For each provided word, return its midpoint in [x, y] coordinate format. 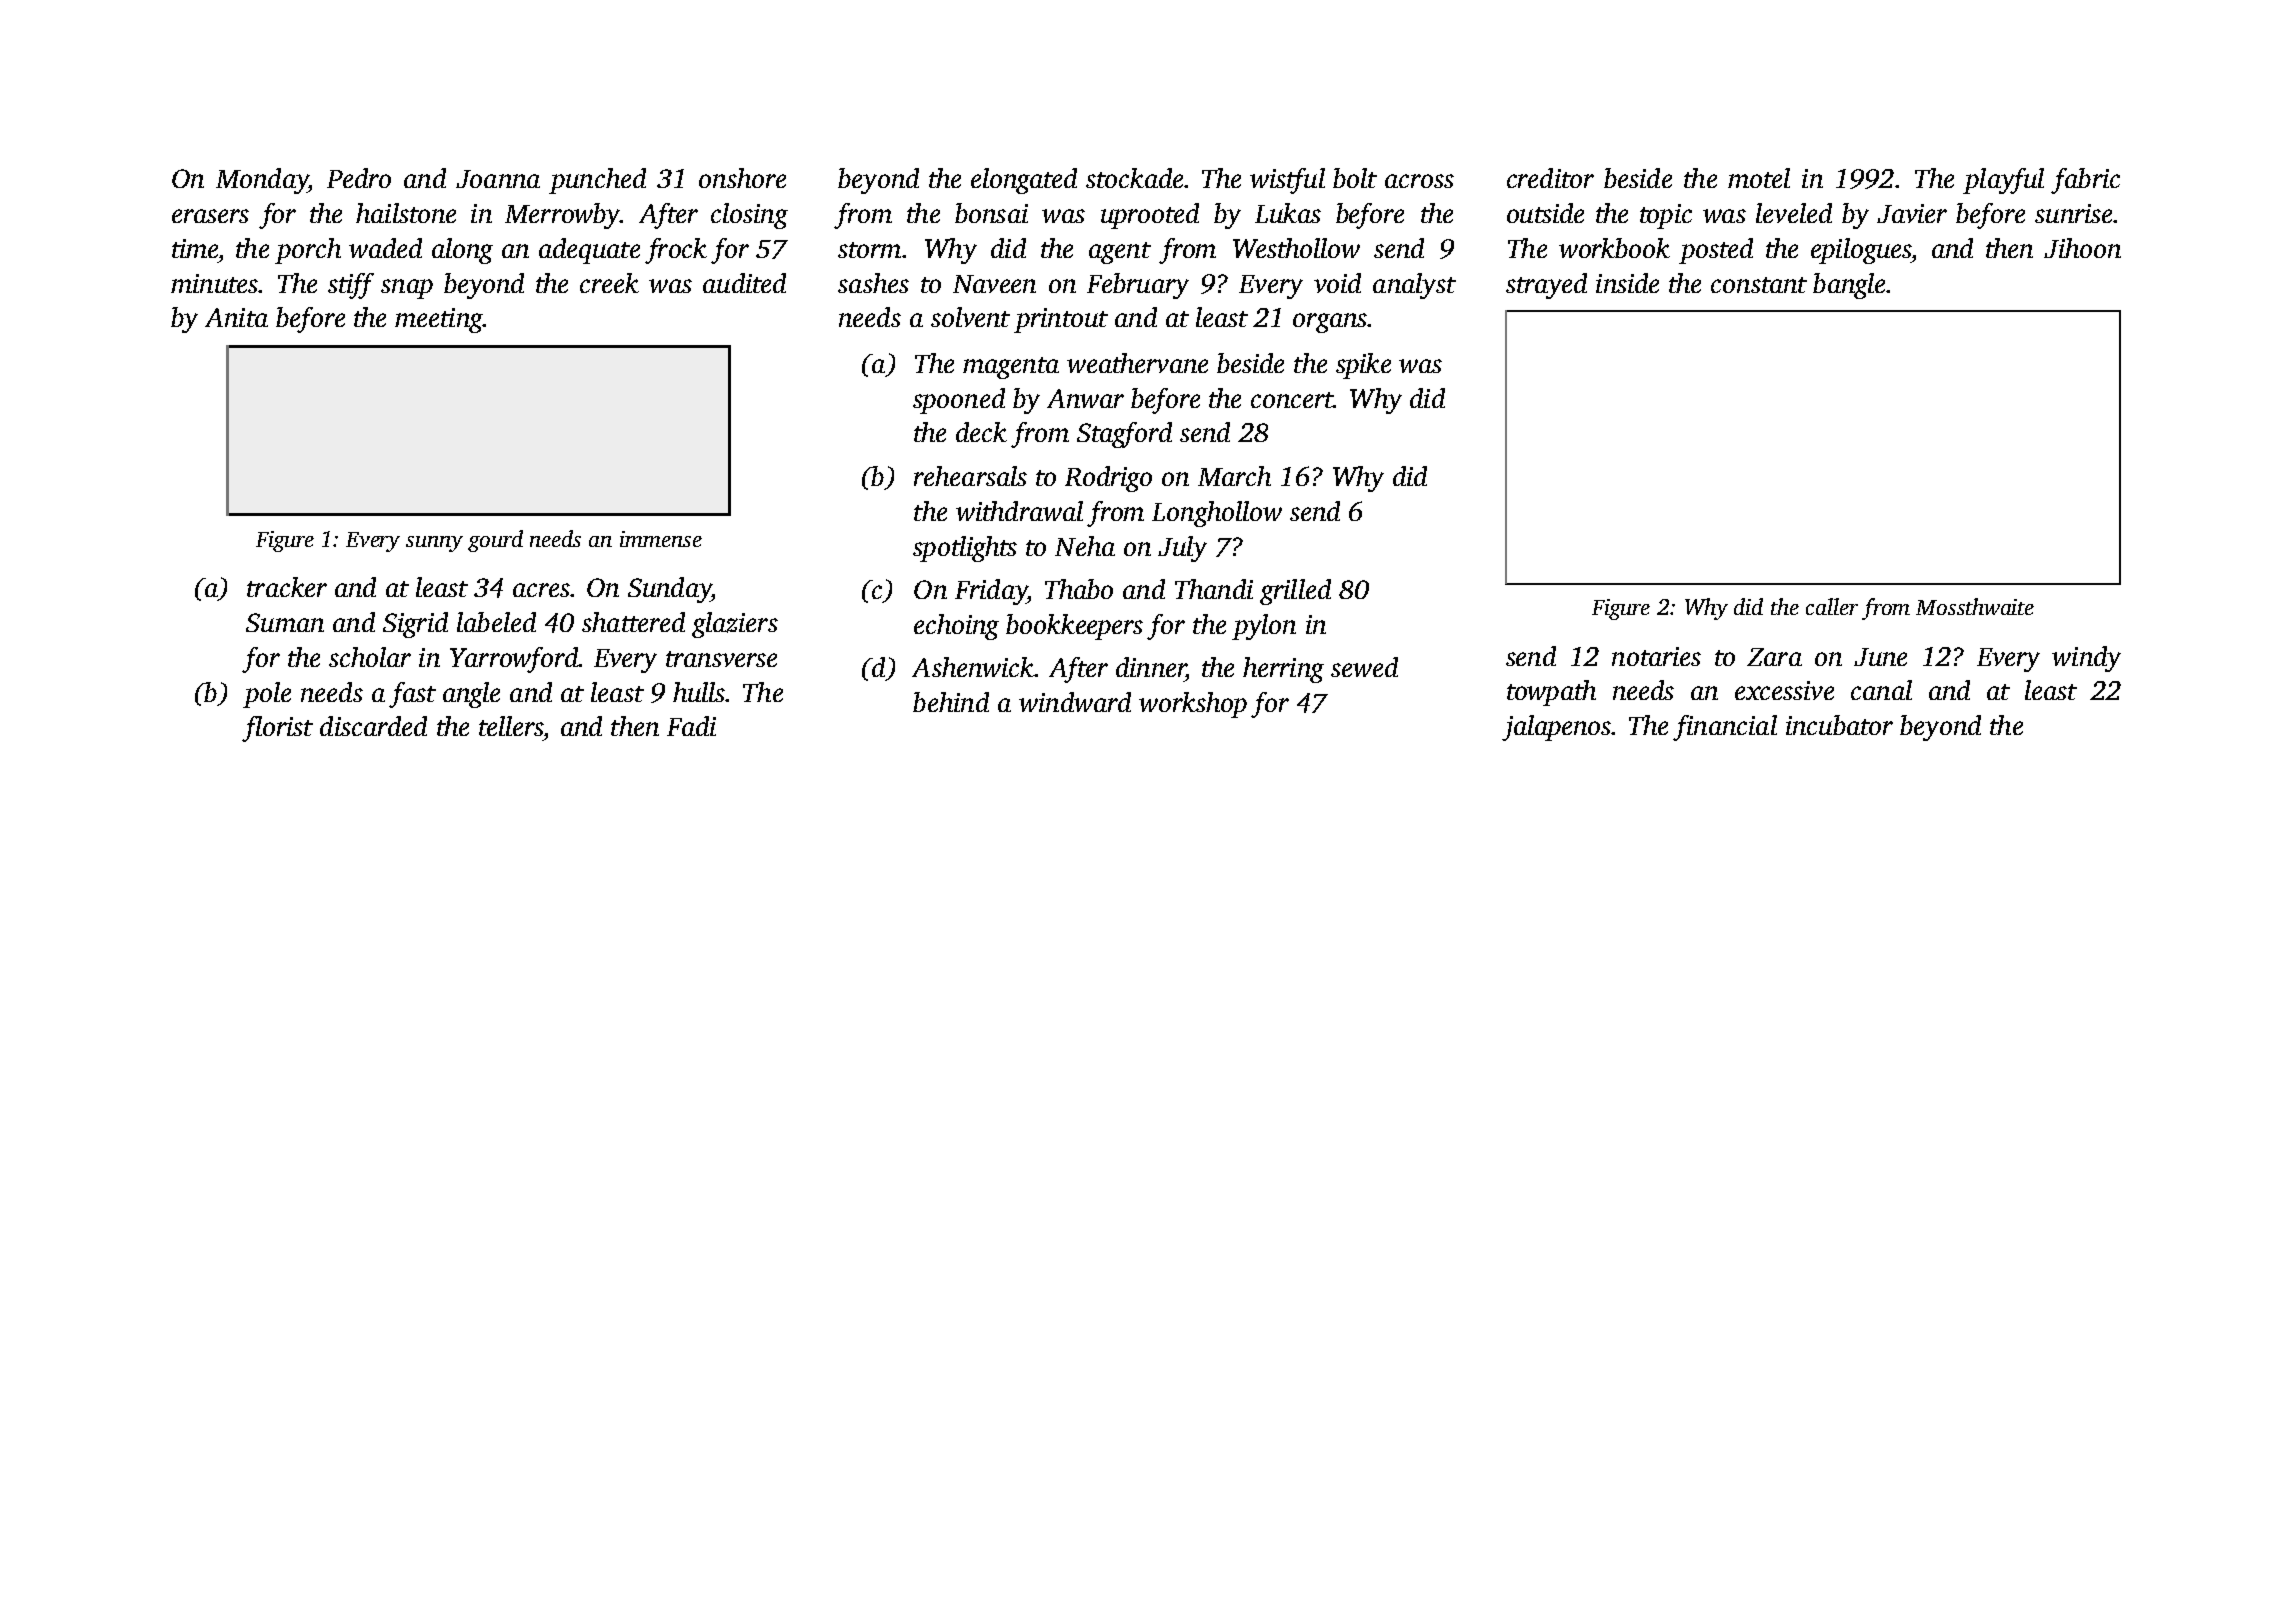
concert [1292, 400]
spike [1363, 366]
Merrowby [562, 216]
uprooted [1150, 216]
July [1182, 549]
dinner [1151, 667]
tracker [287, 587]
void [1337, 283]
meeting [439, 320]
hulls [699, 692]
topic [1666, 216]
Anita [236, 317]
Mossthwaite [1975, 606]
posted [1716, 251]
